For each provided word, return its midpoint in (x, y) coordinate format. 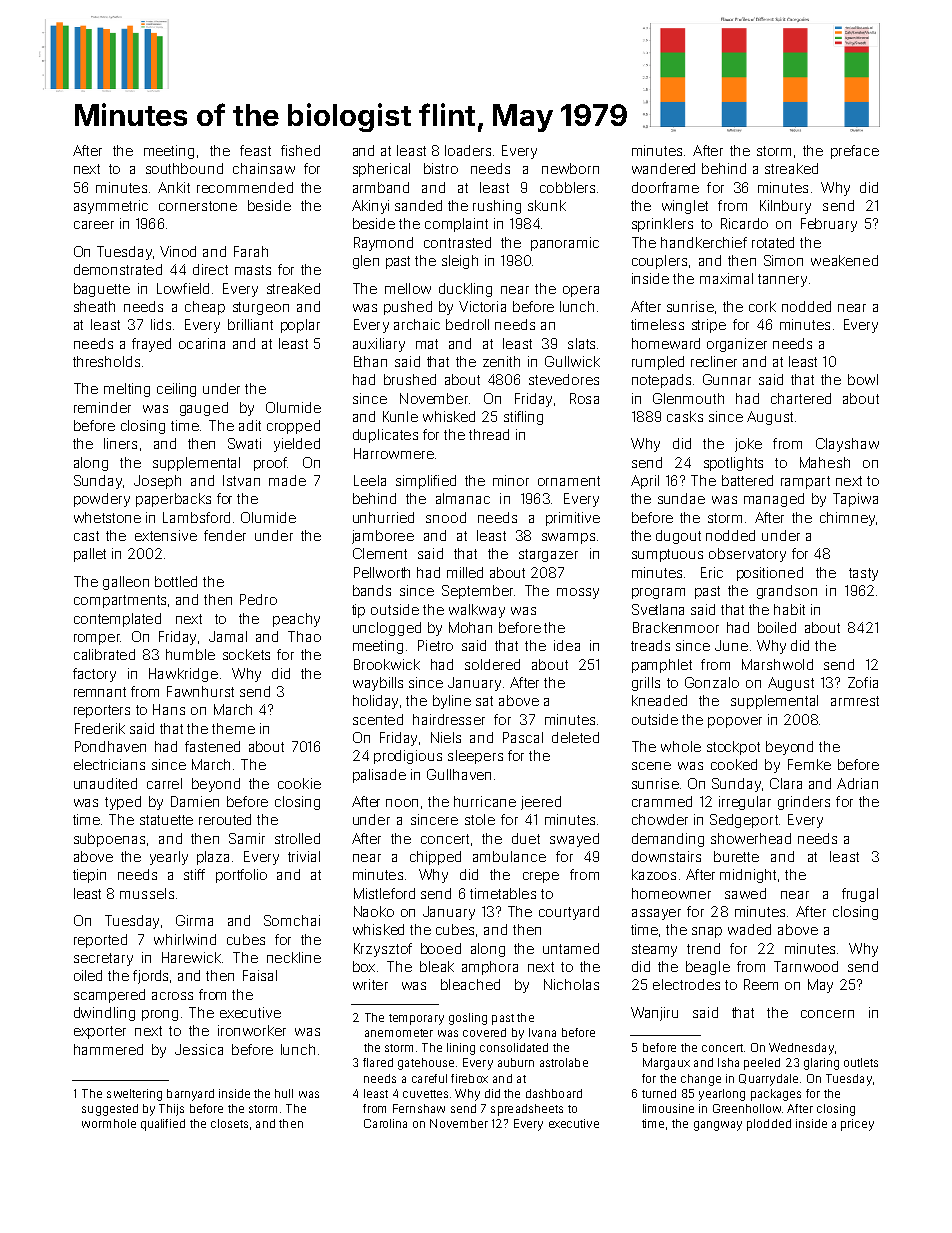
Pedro (258, 599)
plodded (769, 1125)
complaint (456, 225)
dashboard (554, 1093)
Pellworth (382, 572)
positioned (770, 574)
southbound (184, 168)
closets (229, 1123)
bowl (863, 379)
